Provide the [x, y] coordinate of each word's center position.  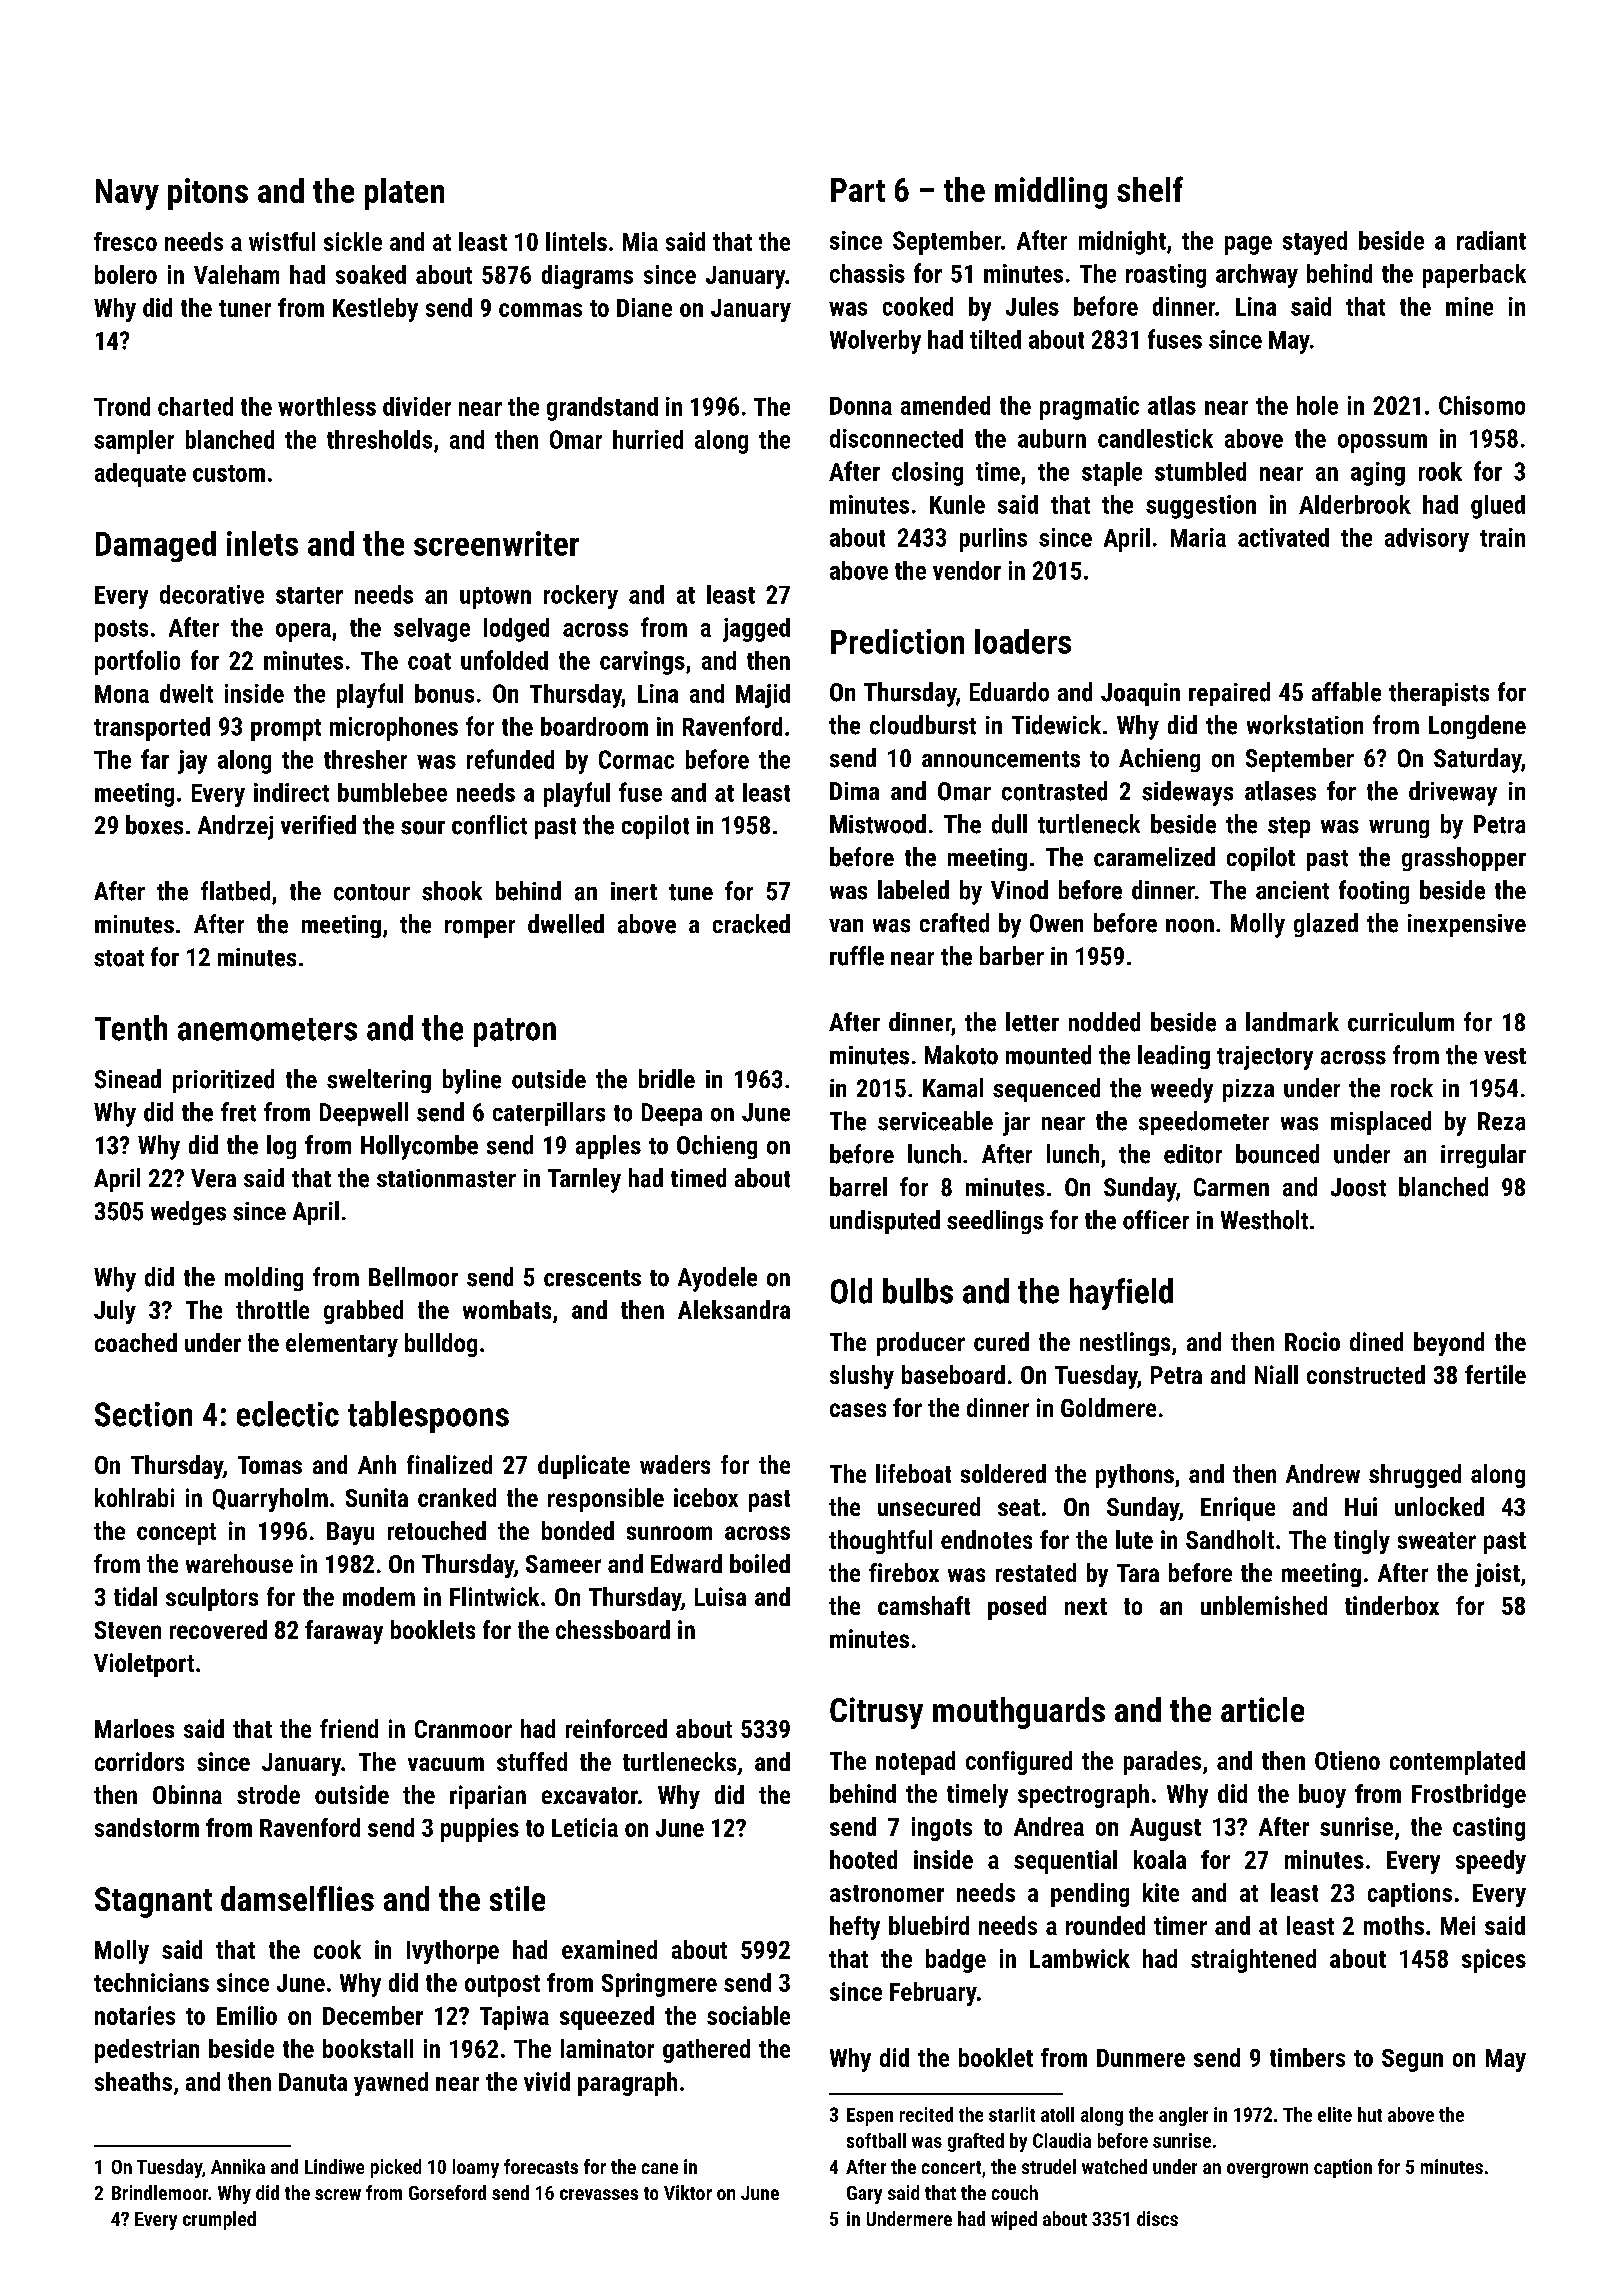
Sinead [128, 1079]
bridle [667, 1078]
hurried [648, 439]
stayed [1315, 243]
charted [195, 406]
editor [1193, 1154]
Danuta [313, 2082]
